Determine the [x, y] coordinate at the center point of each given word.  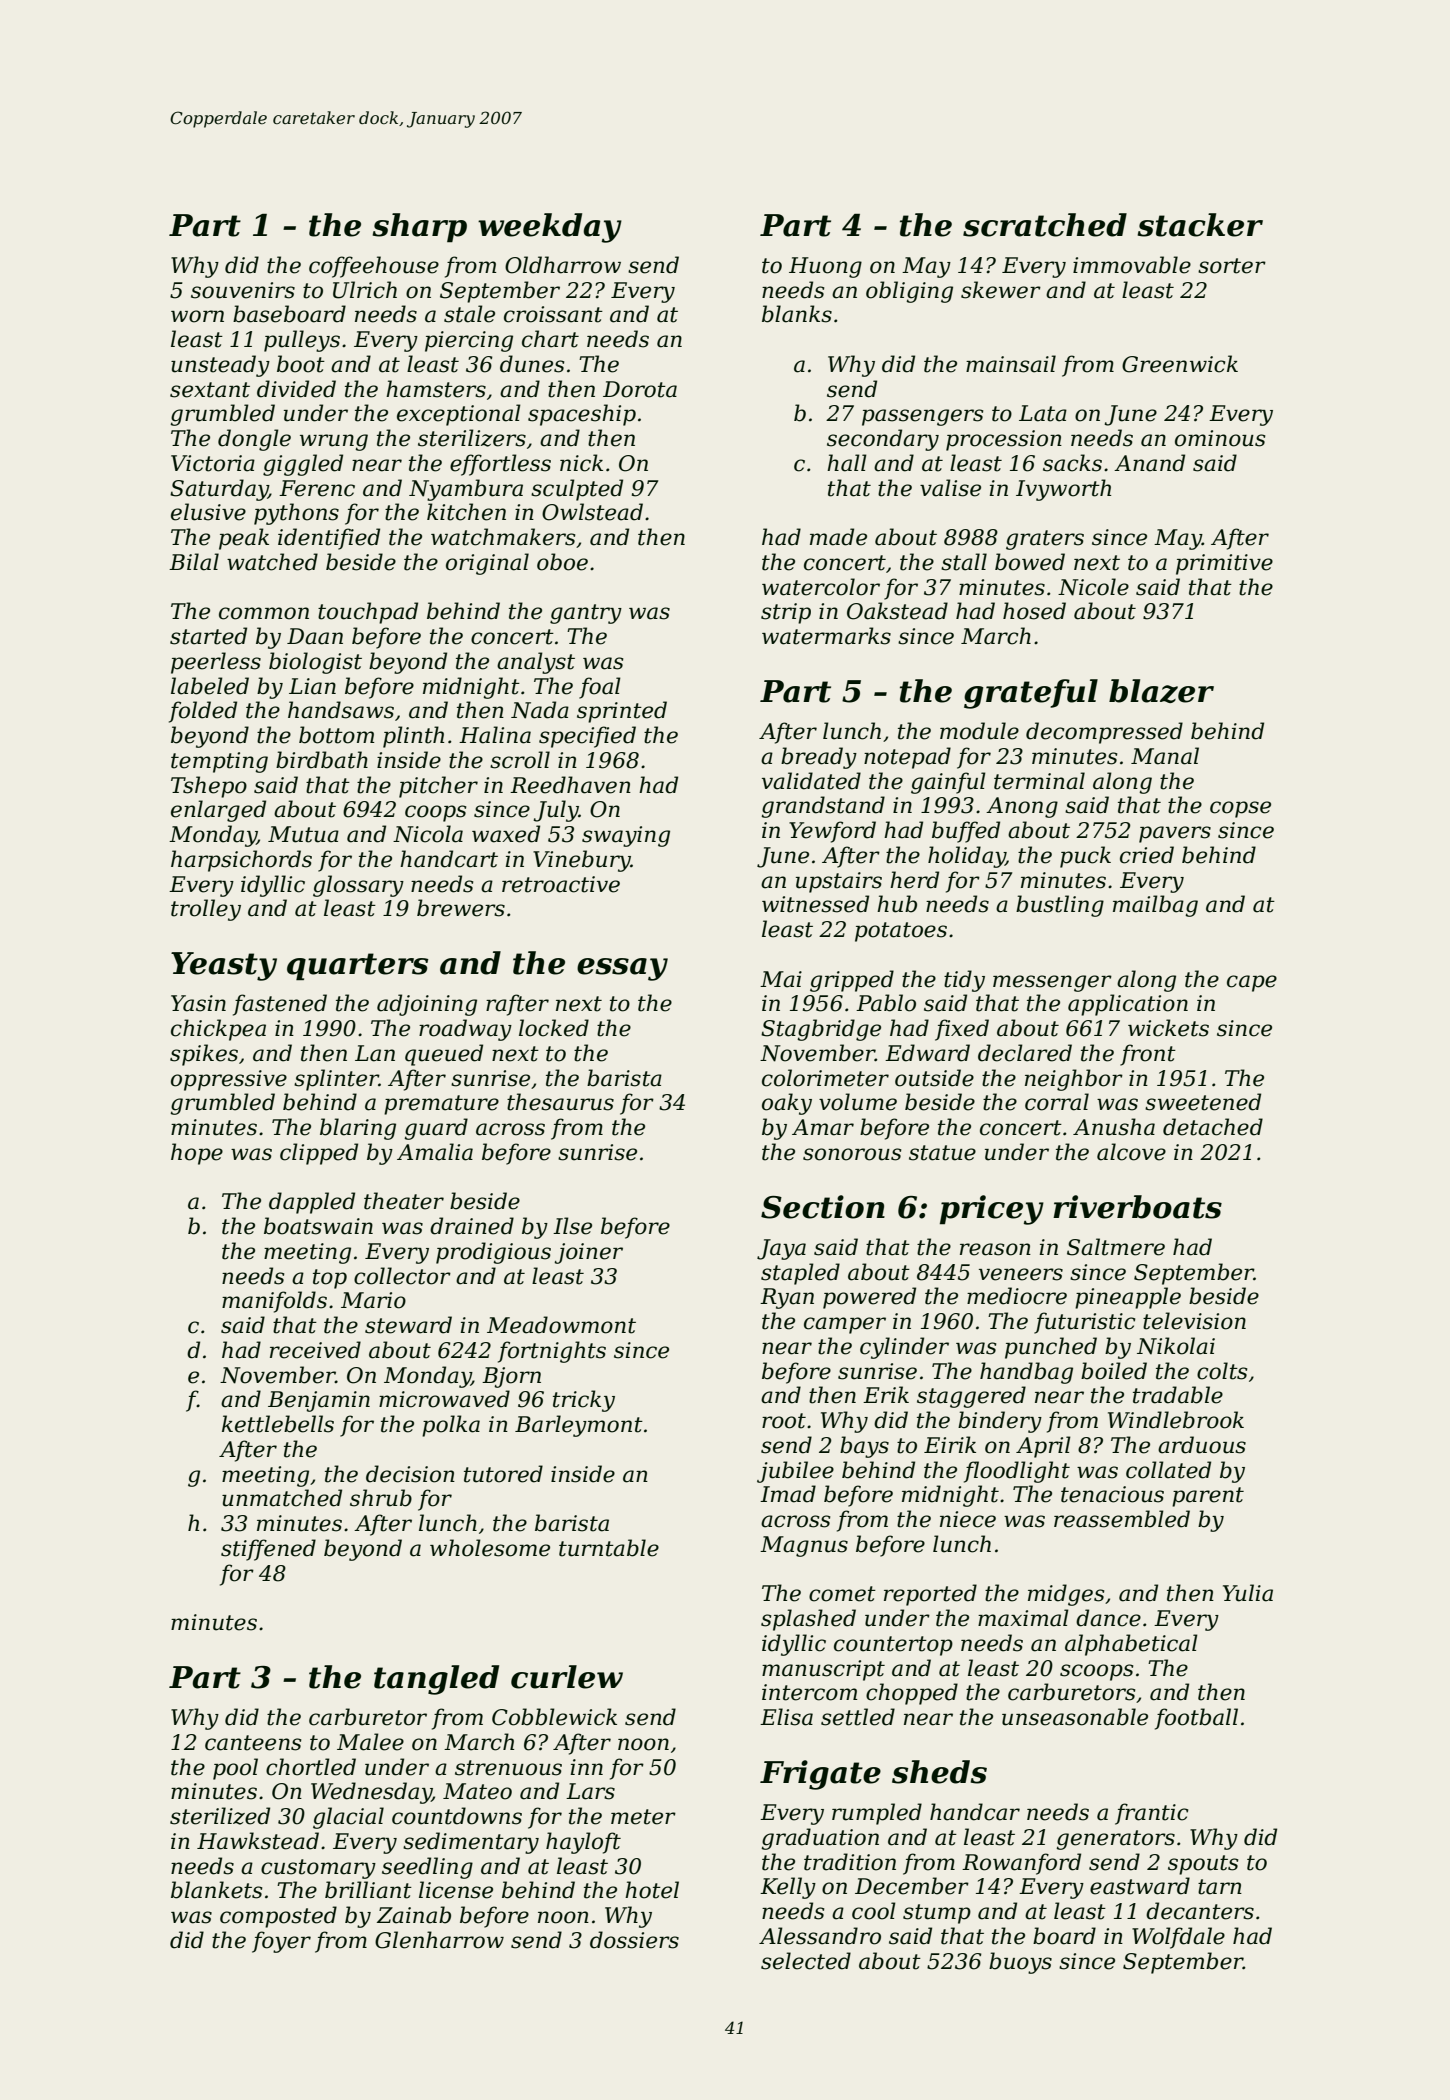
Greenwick [1180, 364]
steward [408, 1325]
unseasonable [1075, 1717]
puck [1085, 857]
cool [874, 1911]
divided [296, 389]
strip [786, 613]
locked [554, 1028]
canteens [253, 1743]
